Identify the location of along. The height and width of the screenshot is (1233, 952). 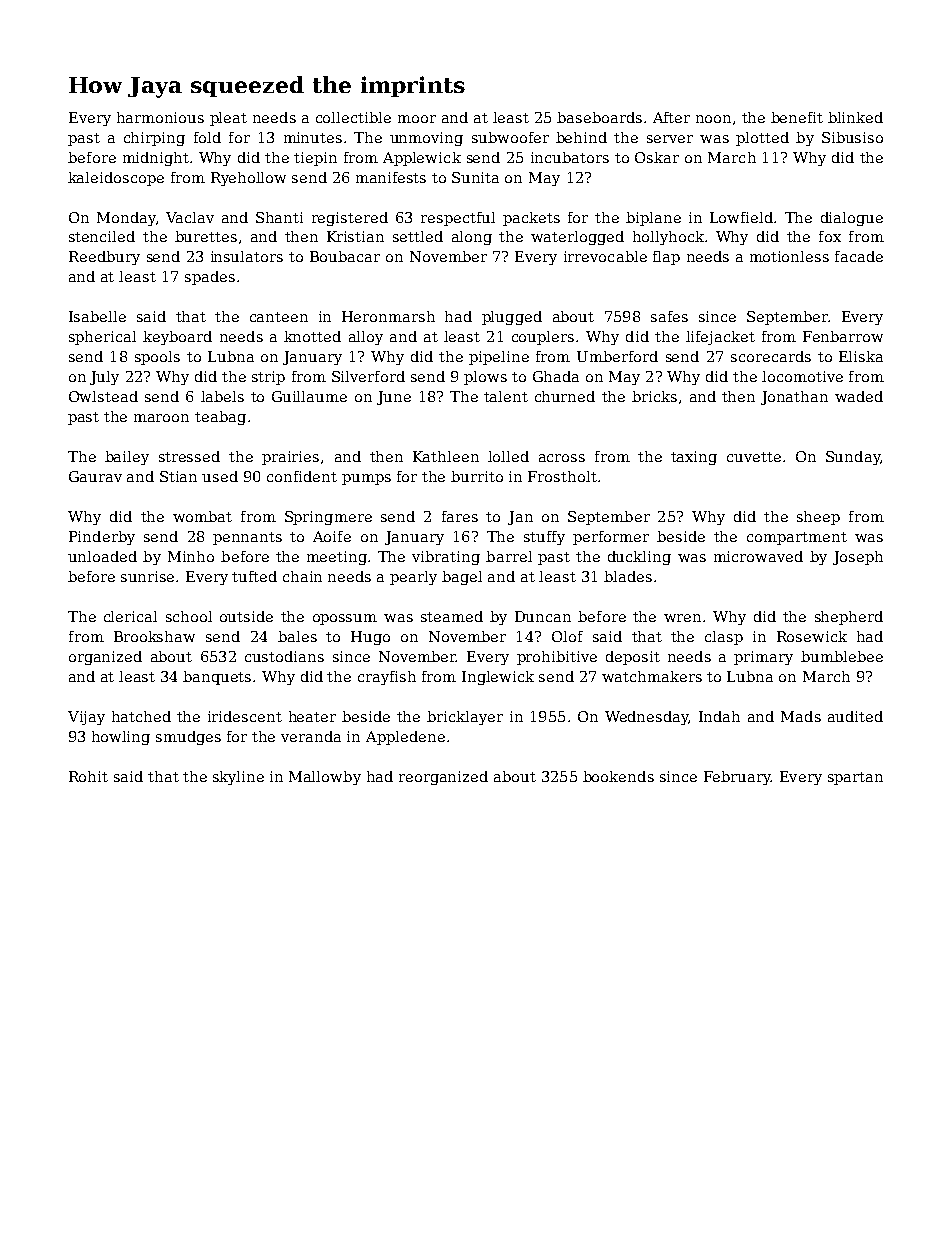
(472, 238).
